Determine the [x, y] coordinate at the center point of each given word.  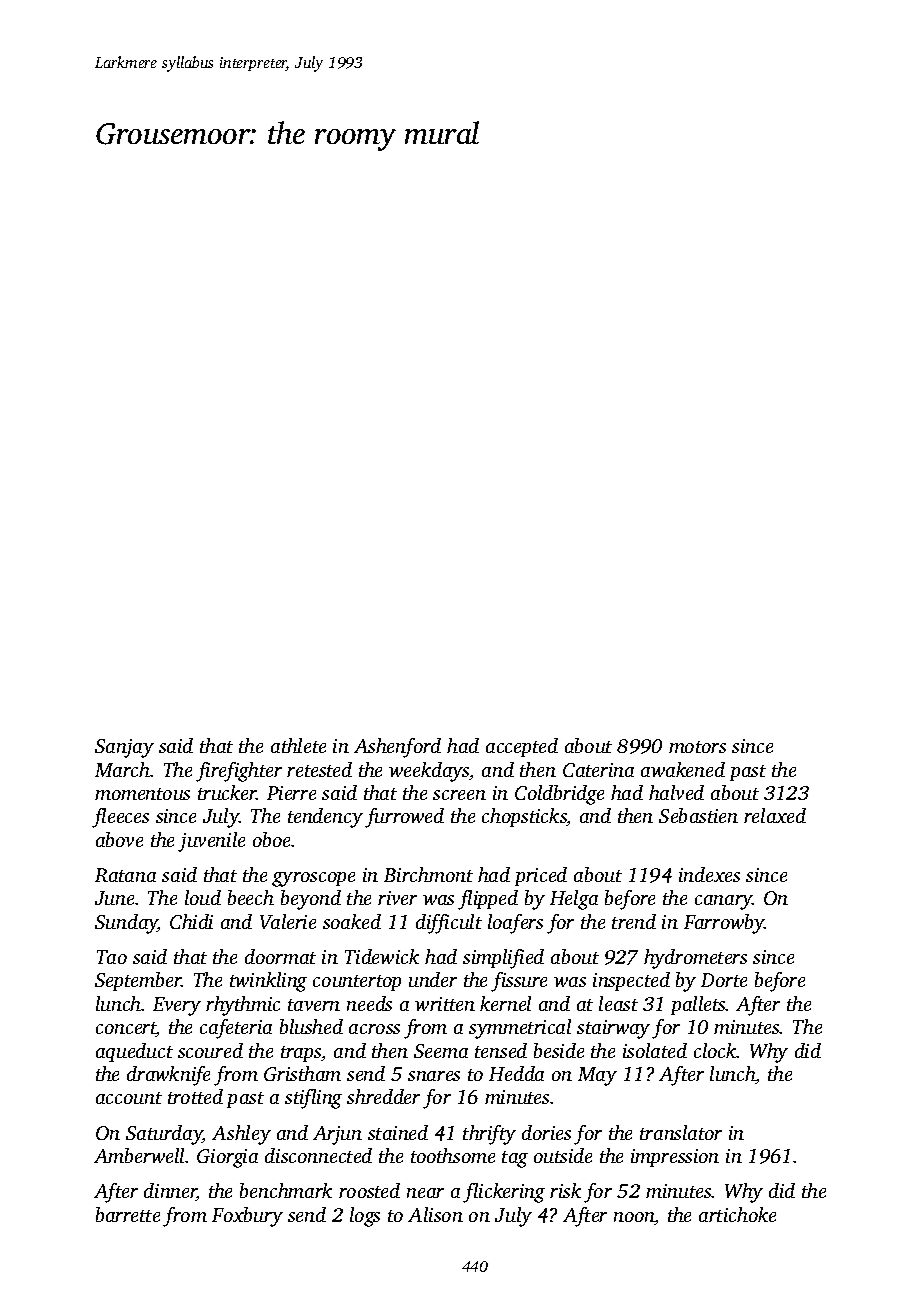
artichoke [737, 1214]
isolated [655, 1050]
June [114, 898]
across [374, 1029]
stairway [613, 1029]
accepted [522, 747]
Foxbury [247, 1217]
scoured [210, 1050]
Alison [435, 1214]
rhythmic [243, 1006]
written [445, 1004]
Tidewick [382, 956]
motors [697, 747]
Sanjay [124, 748]
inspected [631, 981]
